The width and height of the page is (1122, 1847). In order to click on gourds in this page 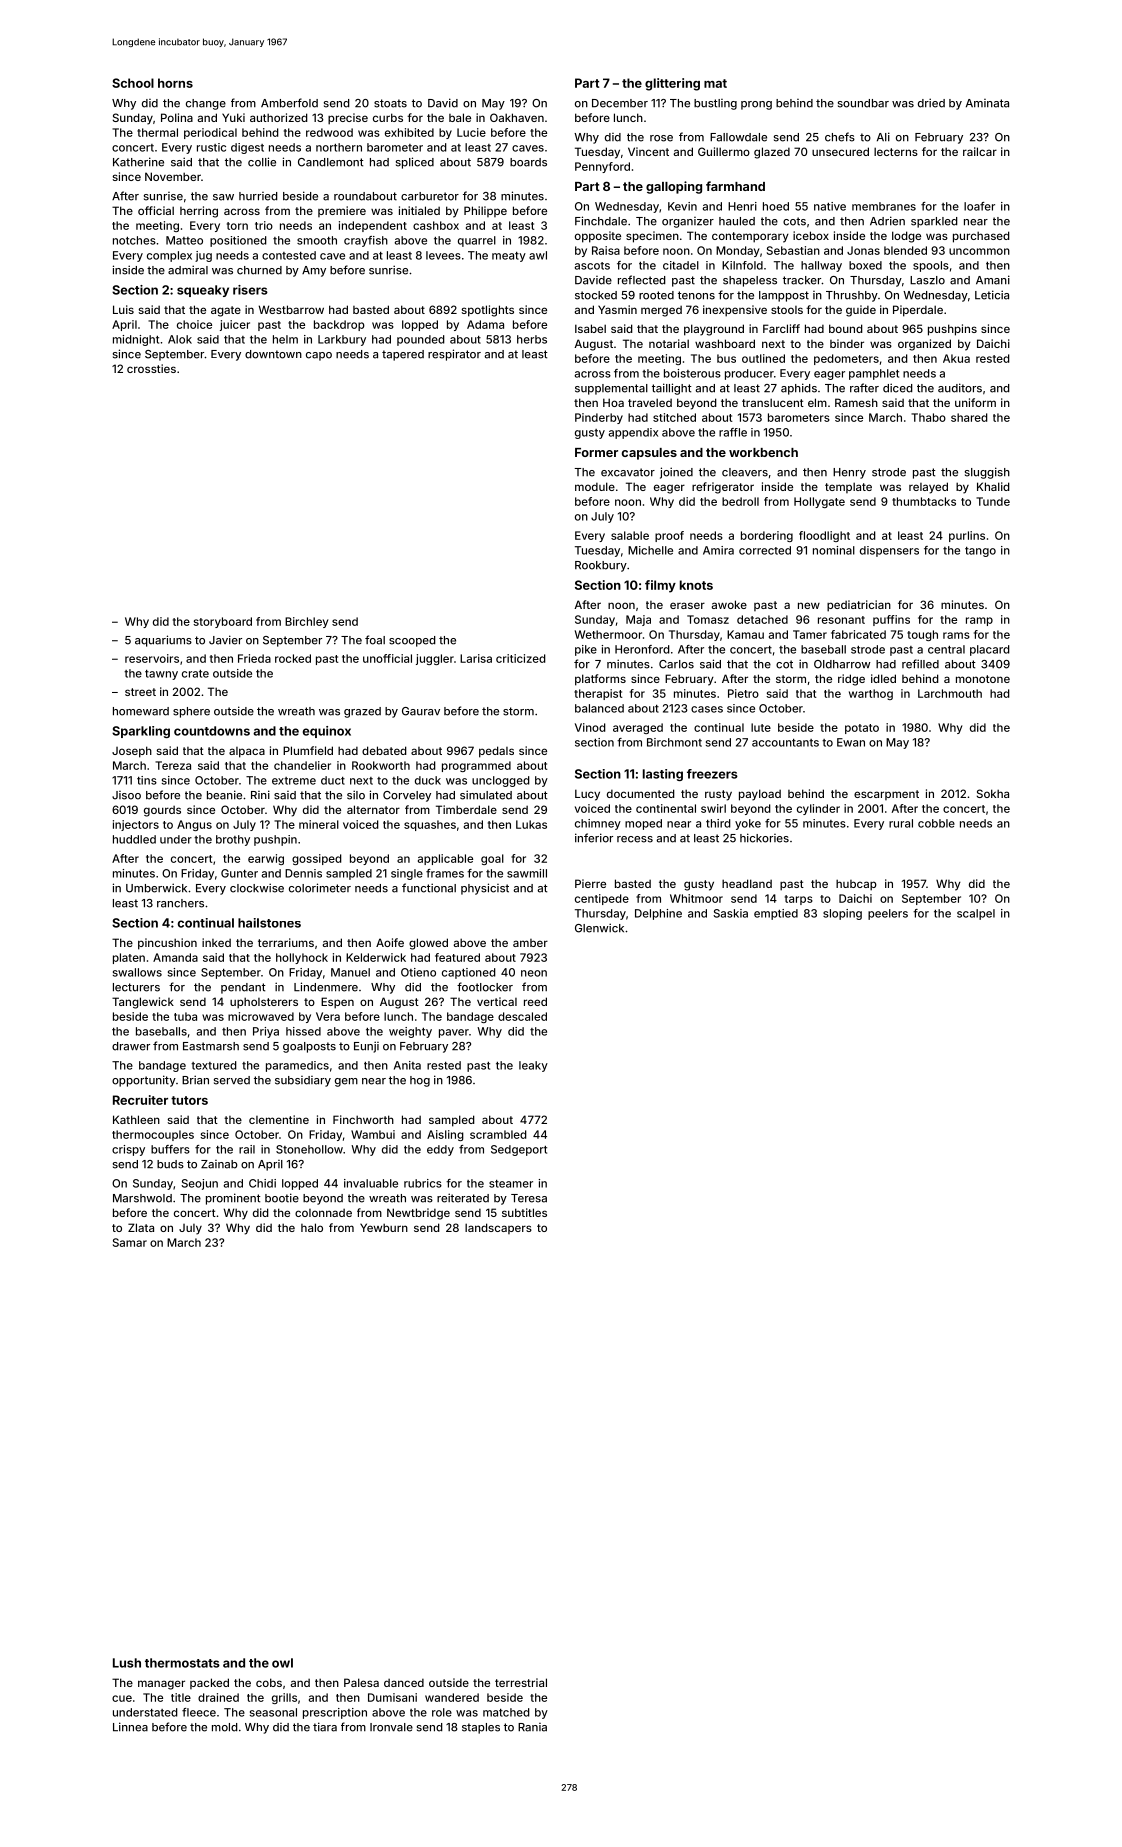, I will do `click(162, 811)`.
